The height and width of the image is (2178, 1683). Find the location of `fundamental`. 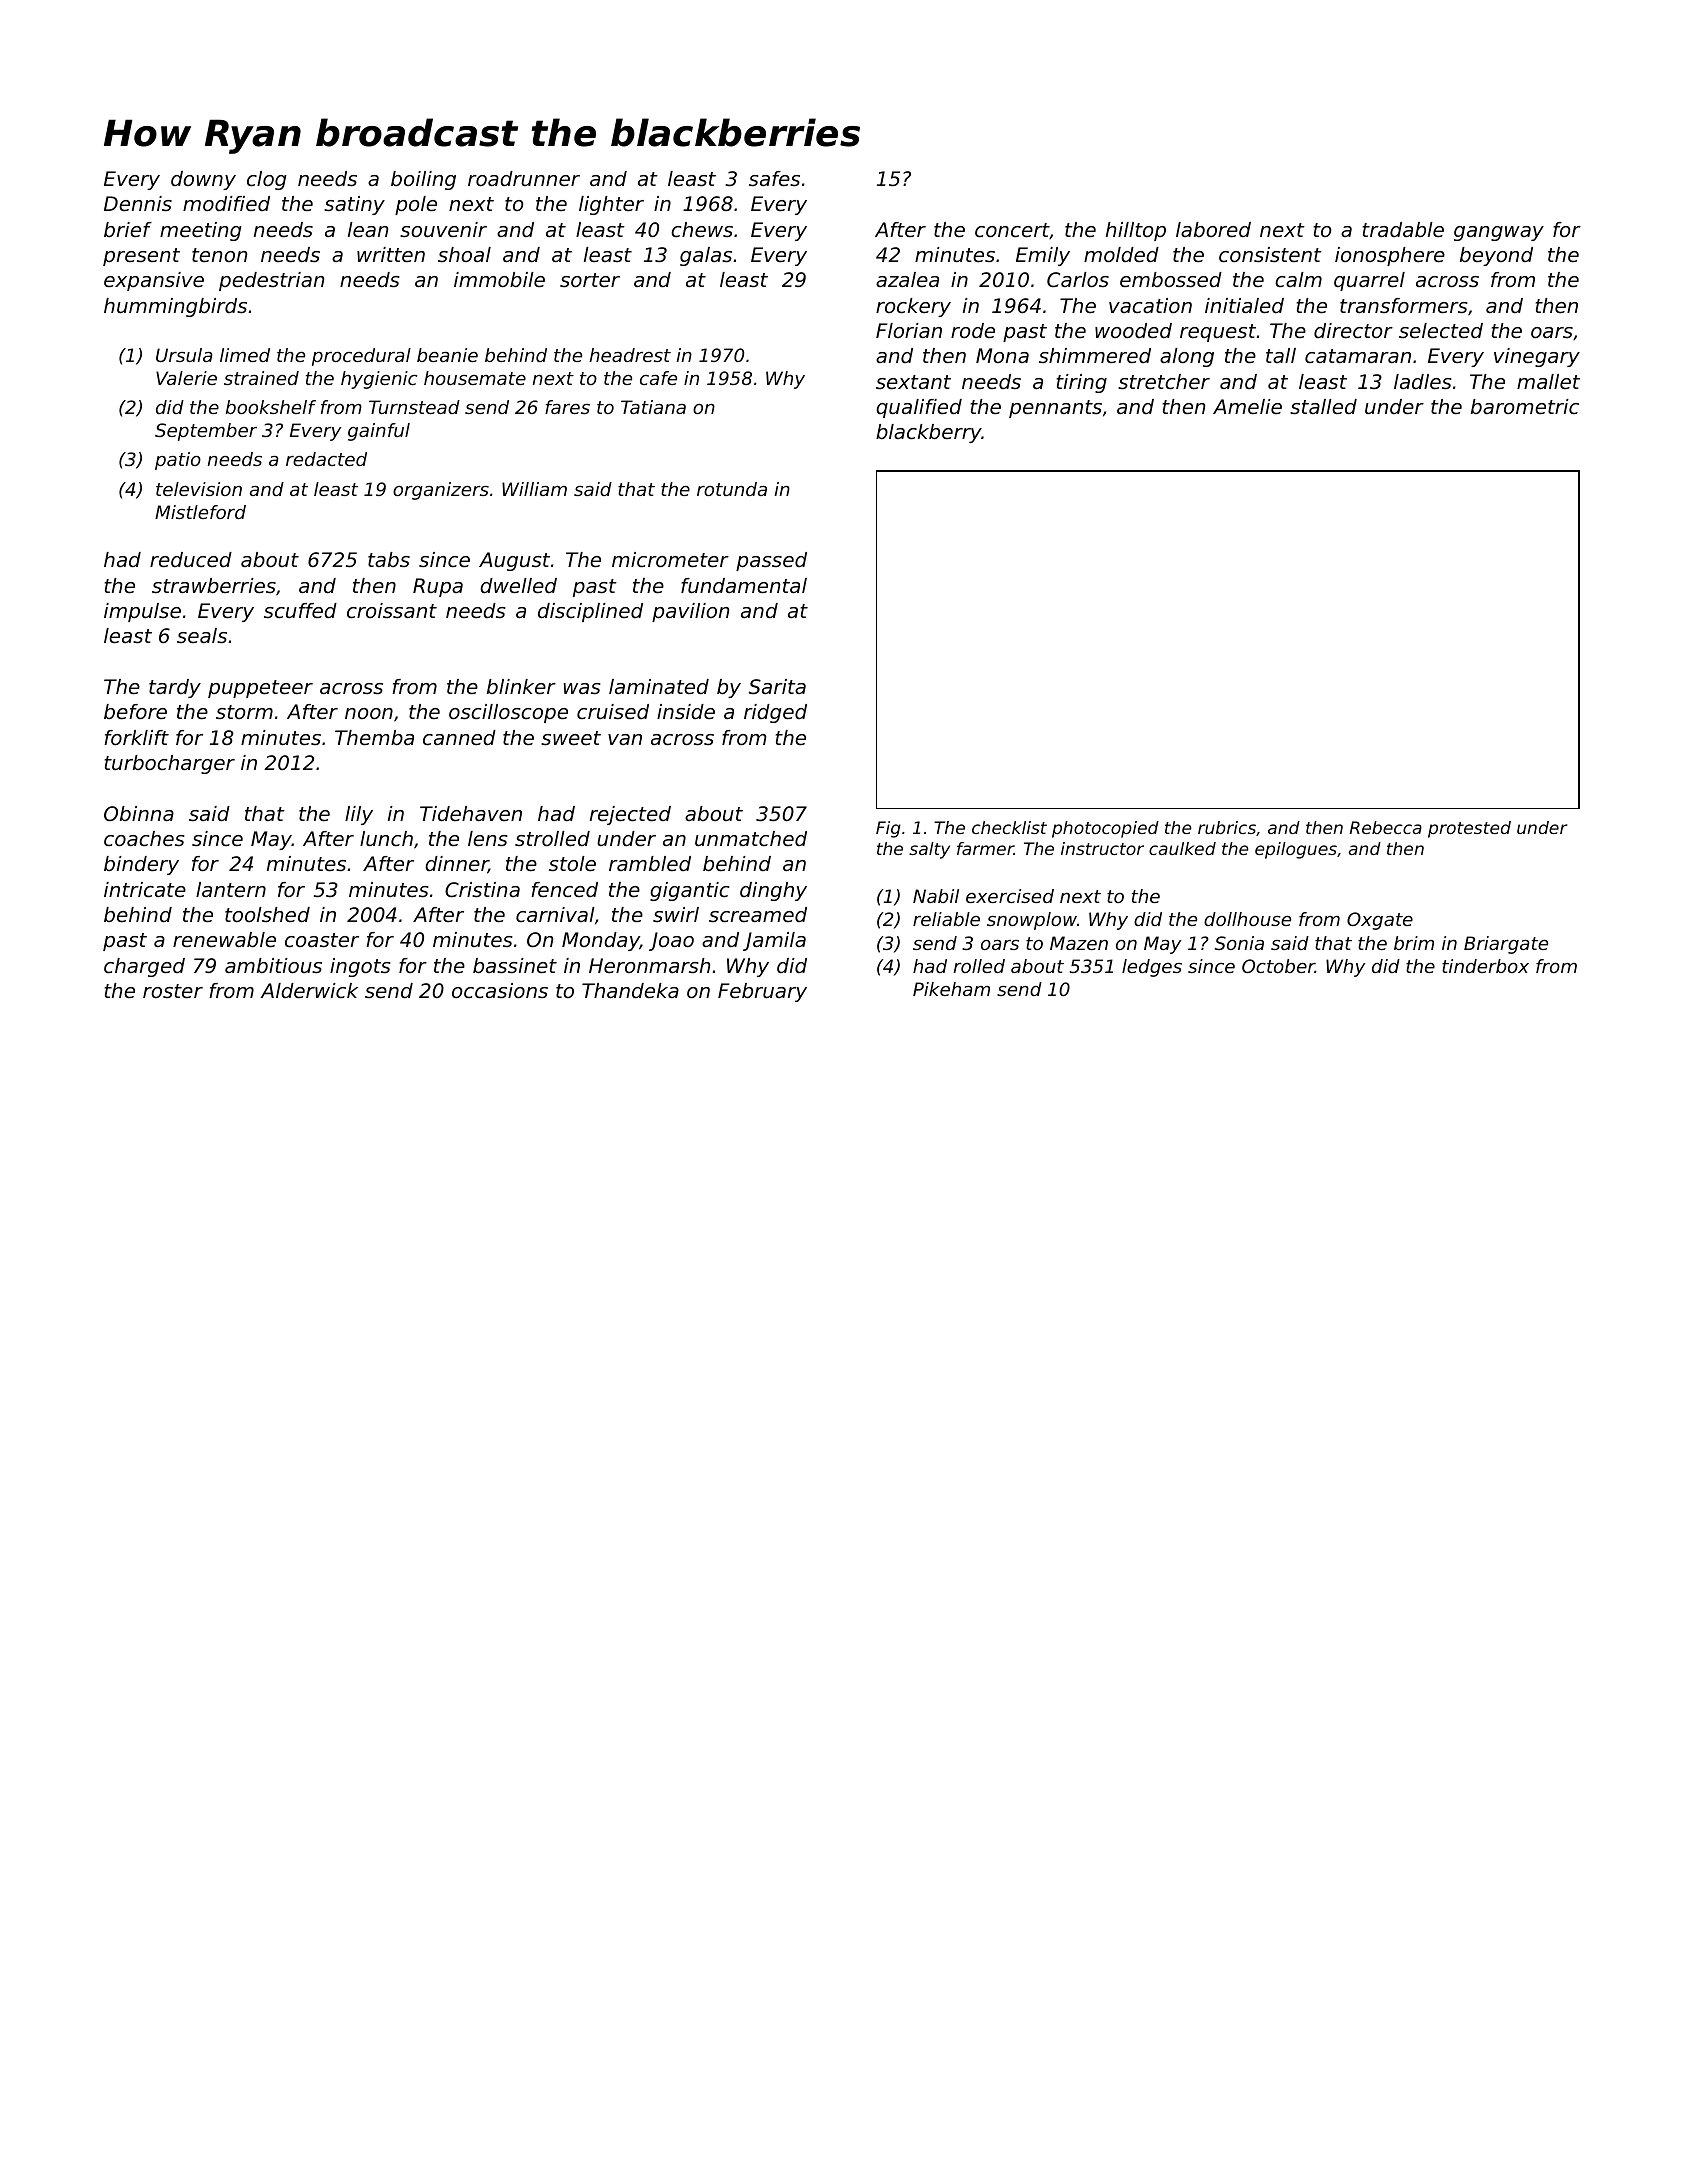

fundamental is located at coordinates (744, 586).
